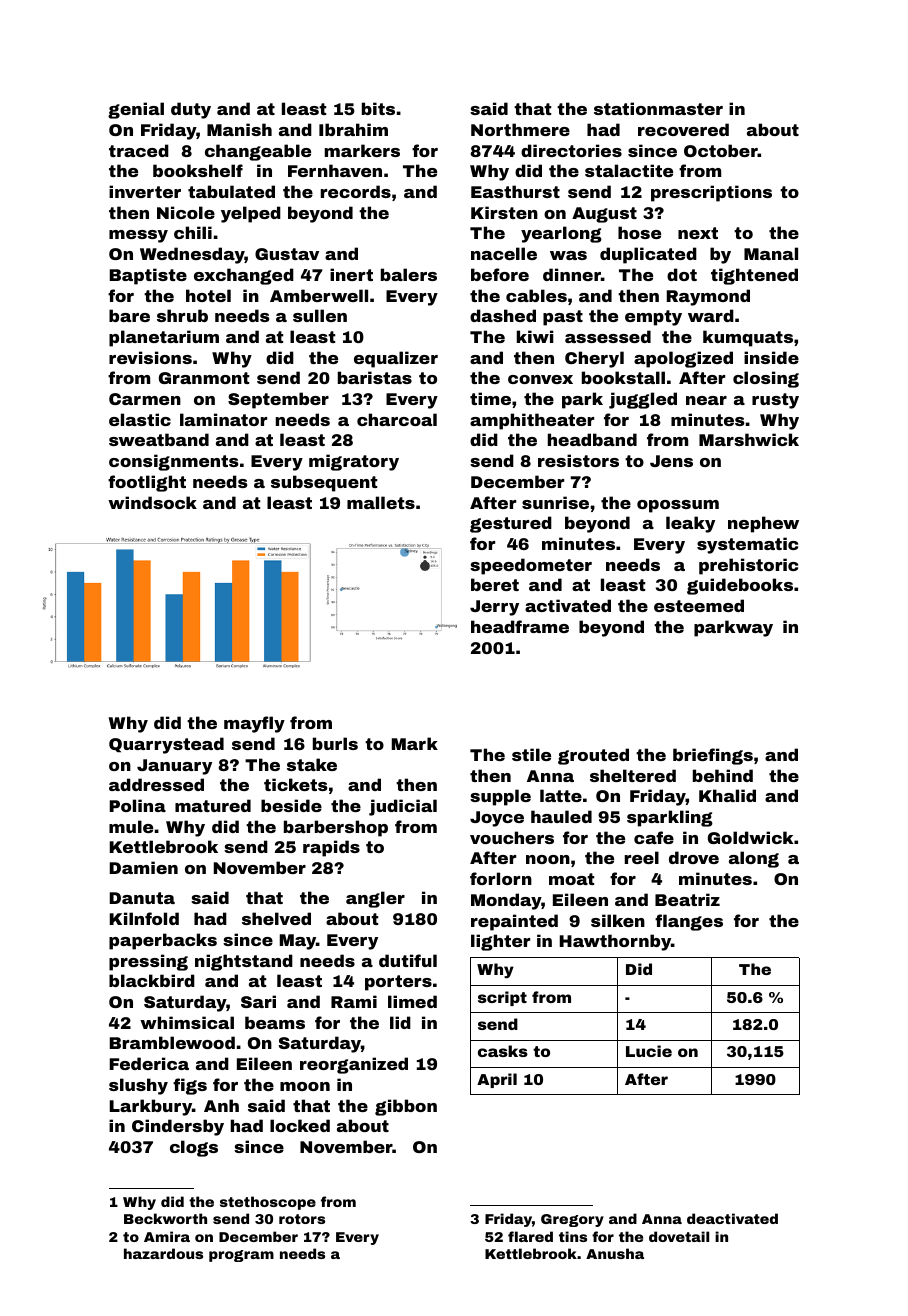  Describe the element at coordinates (149, 1063) in the screenshot. I see `Federica` at that location.
